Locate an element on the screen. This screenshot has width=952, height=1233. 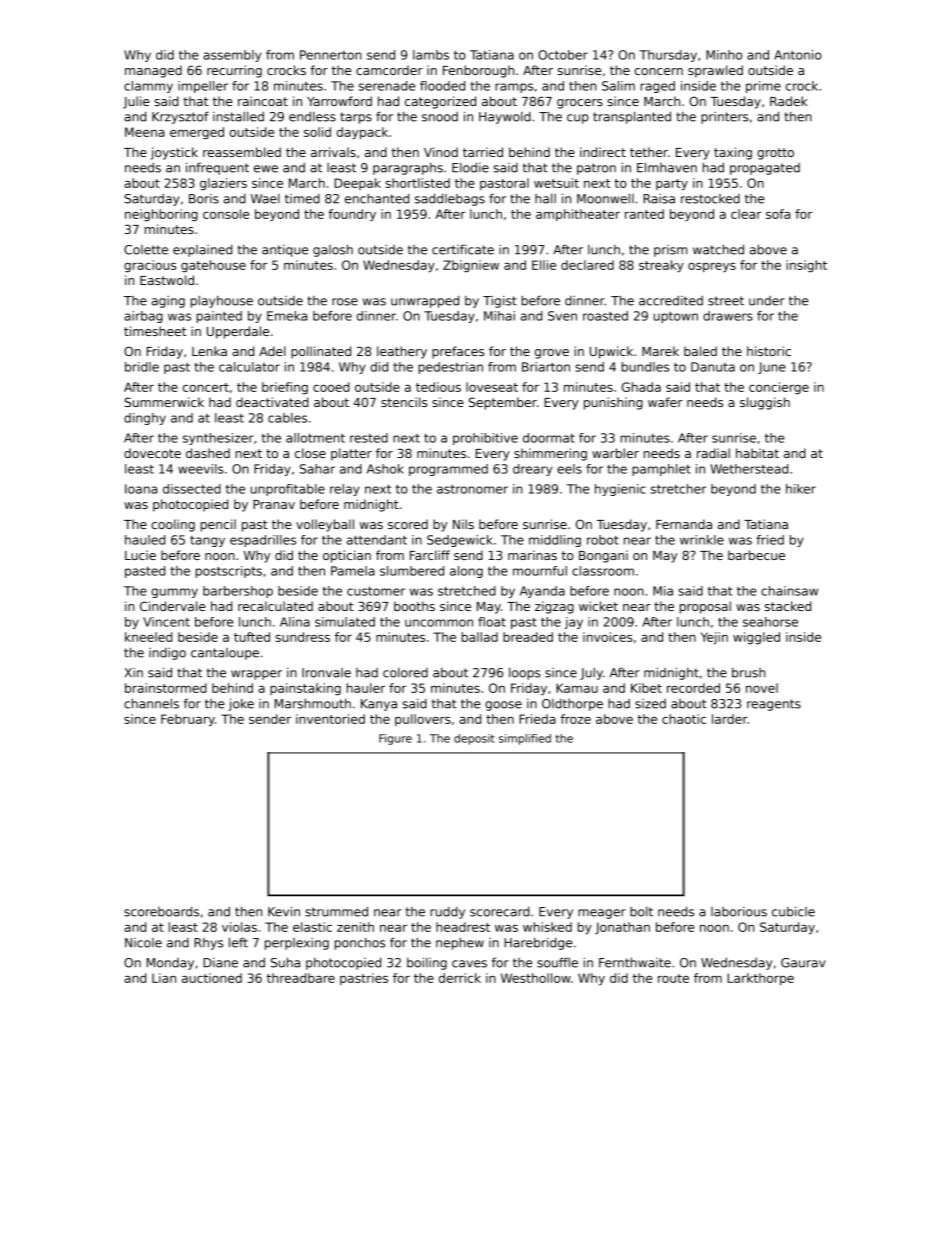
Fenborough is located at coordinates (478, 71).
